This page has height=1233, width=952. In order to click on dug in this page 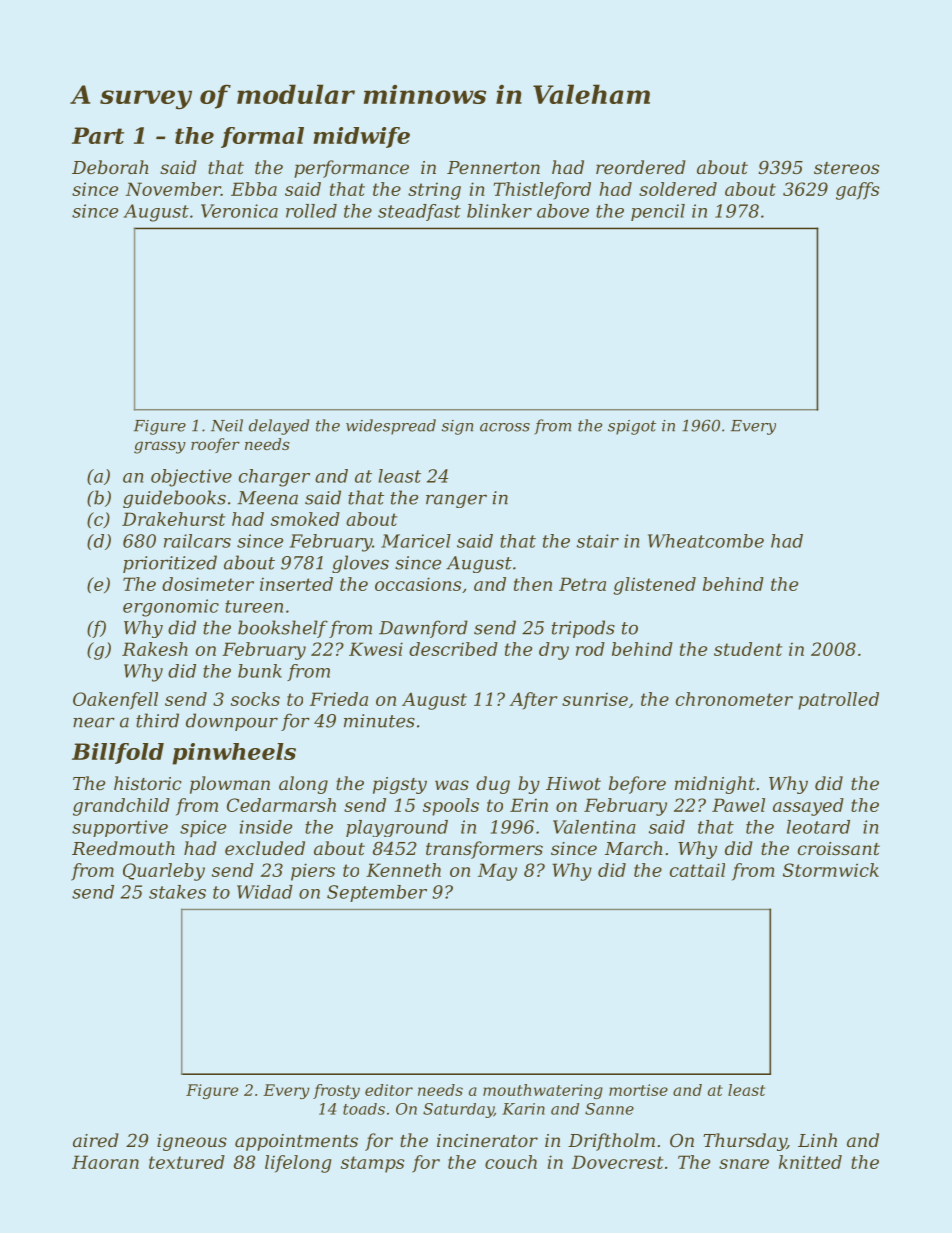, I will do `click(493, 785)`.
